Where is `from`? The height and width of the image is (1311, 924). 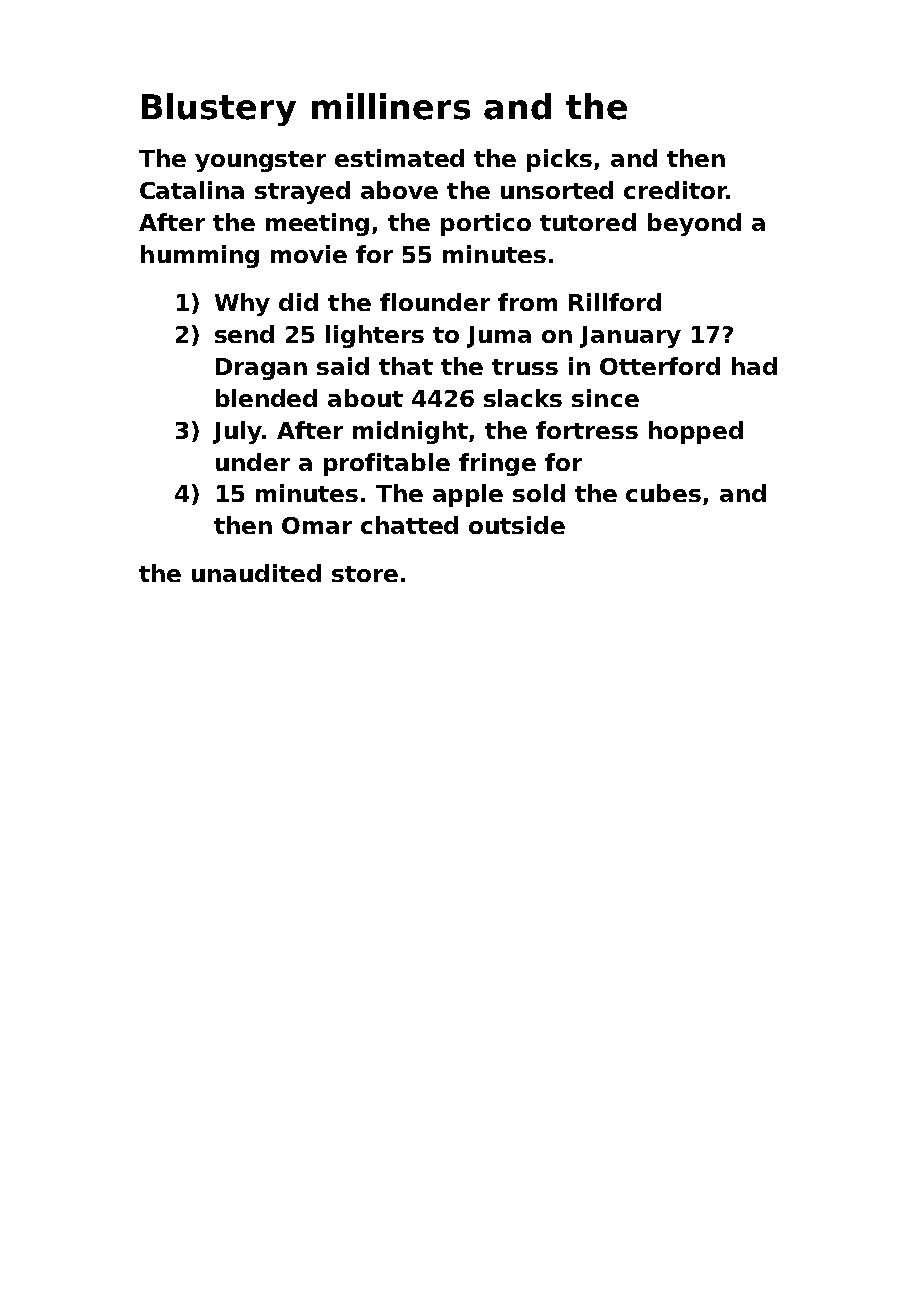
from is located at coordinates (527, 302).
